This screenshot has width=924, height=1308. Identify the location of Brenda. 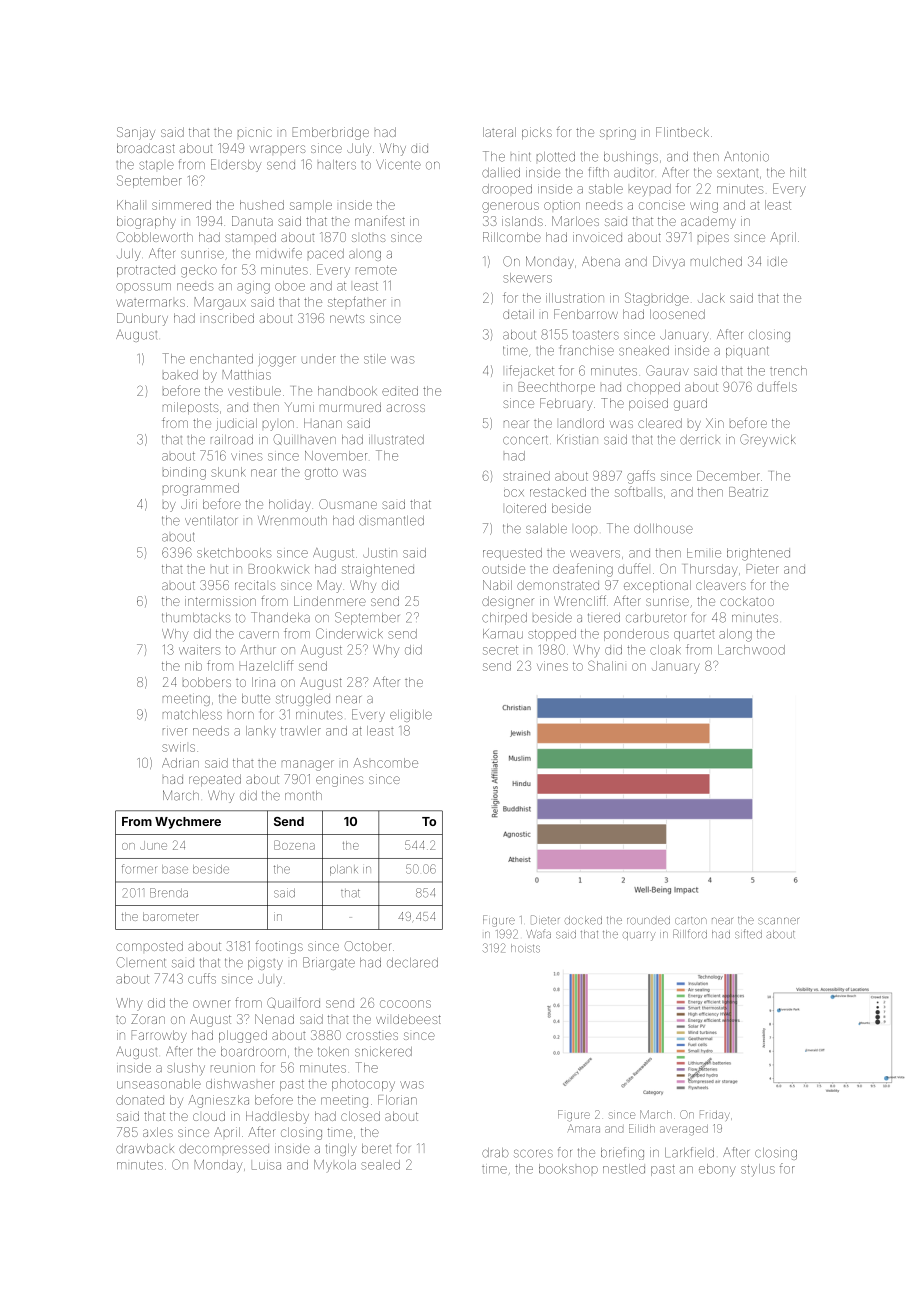
(169, 893).
